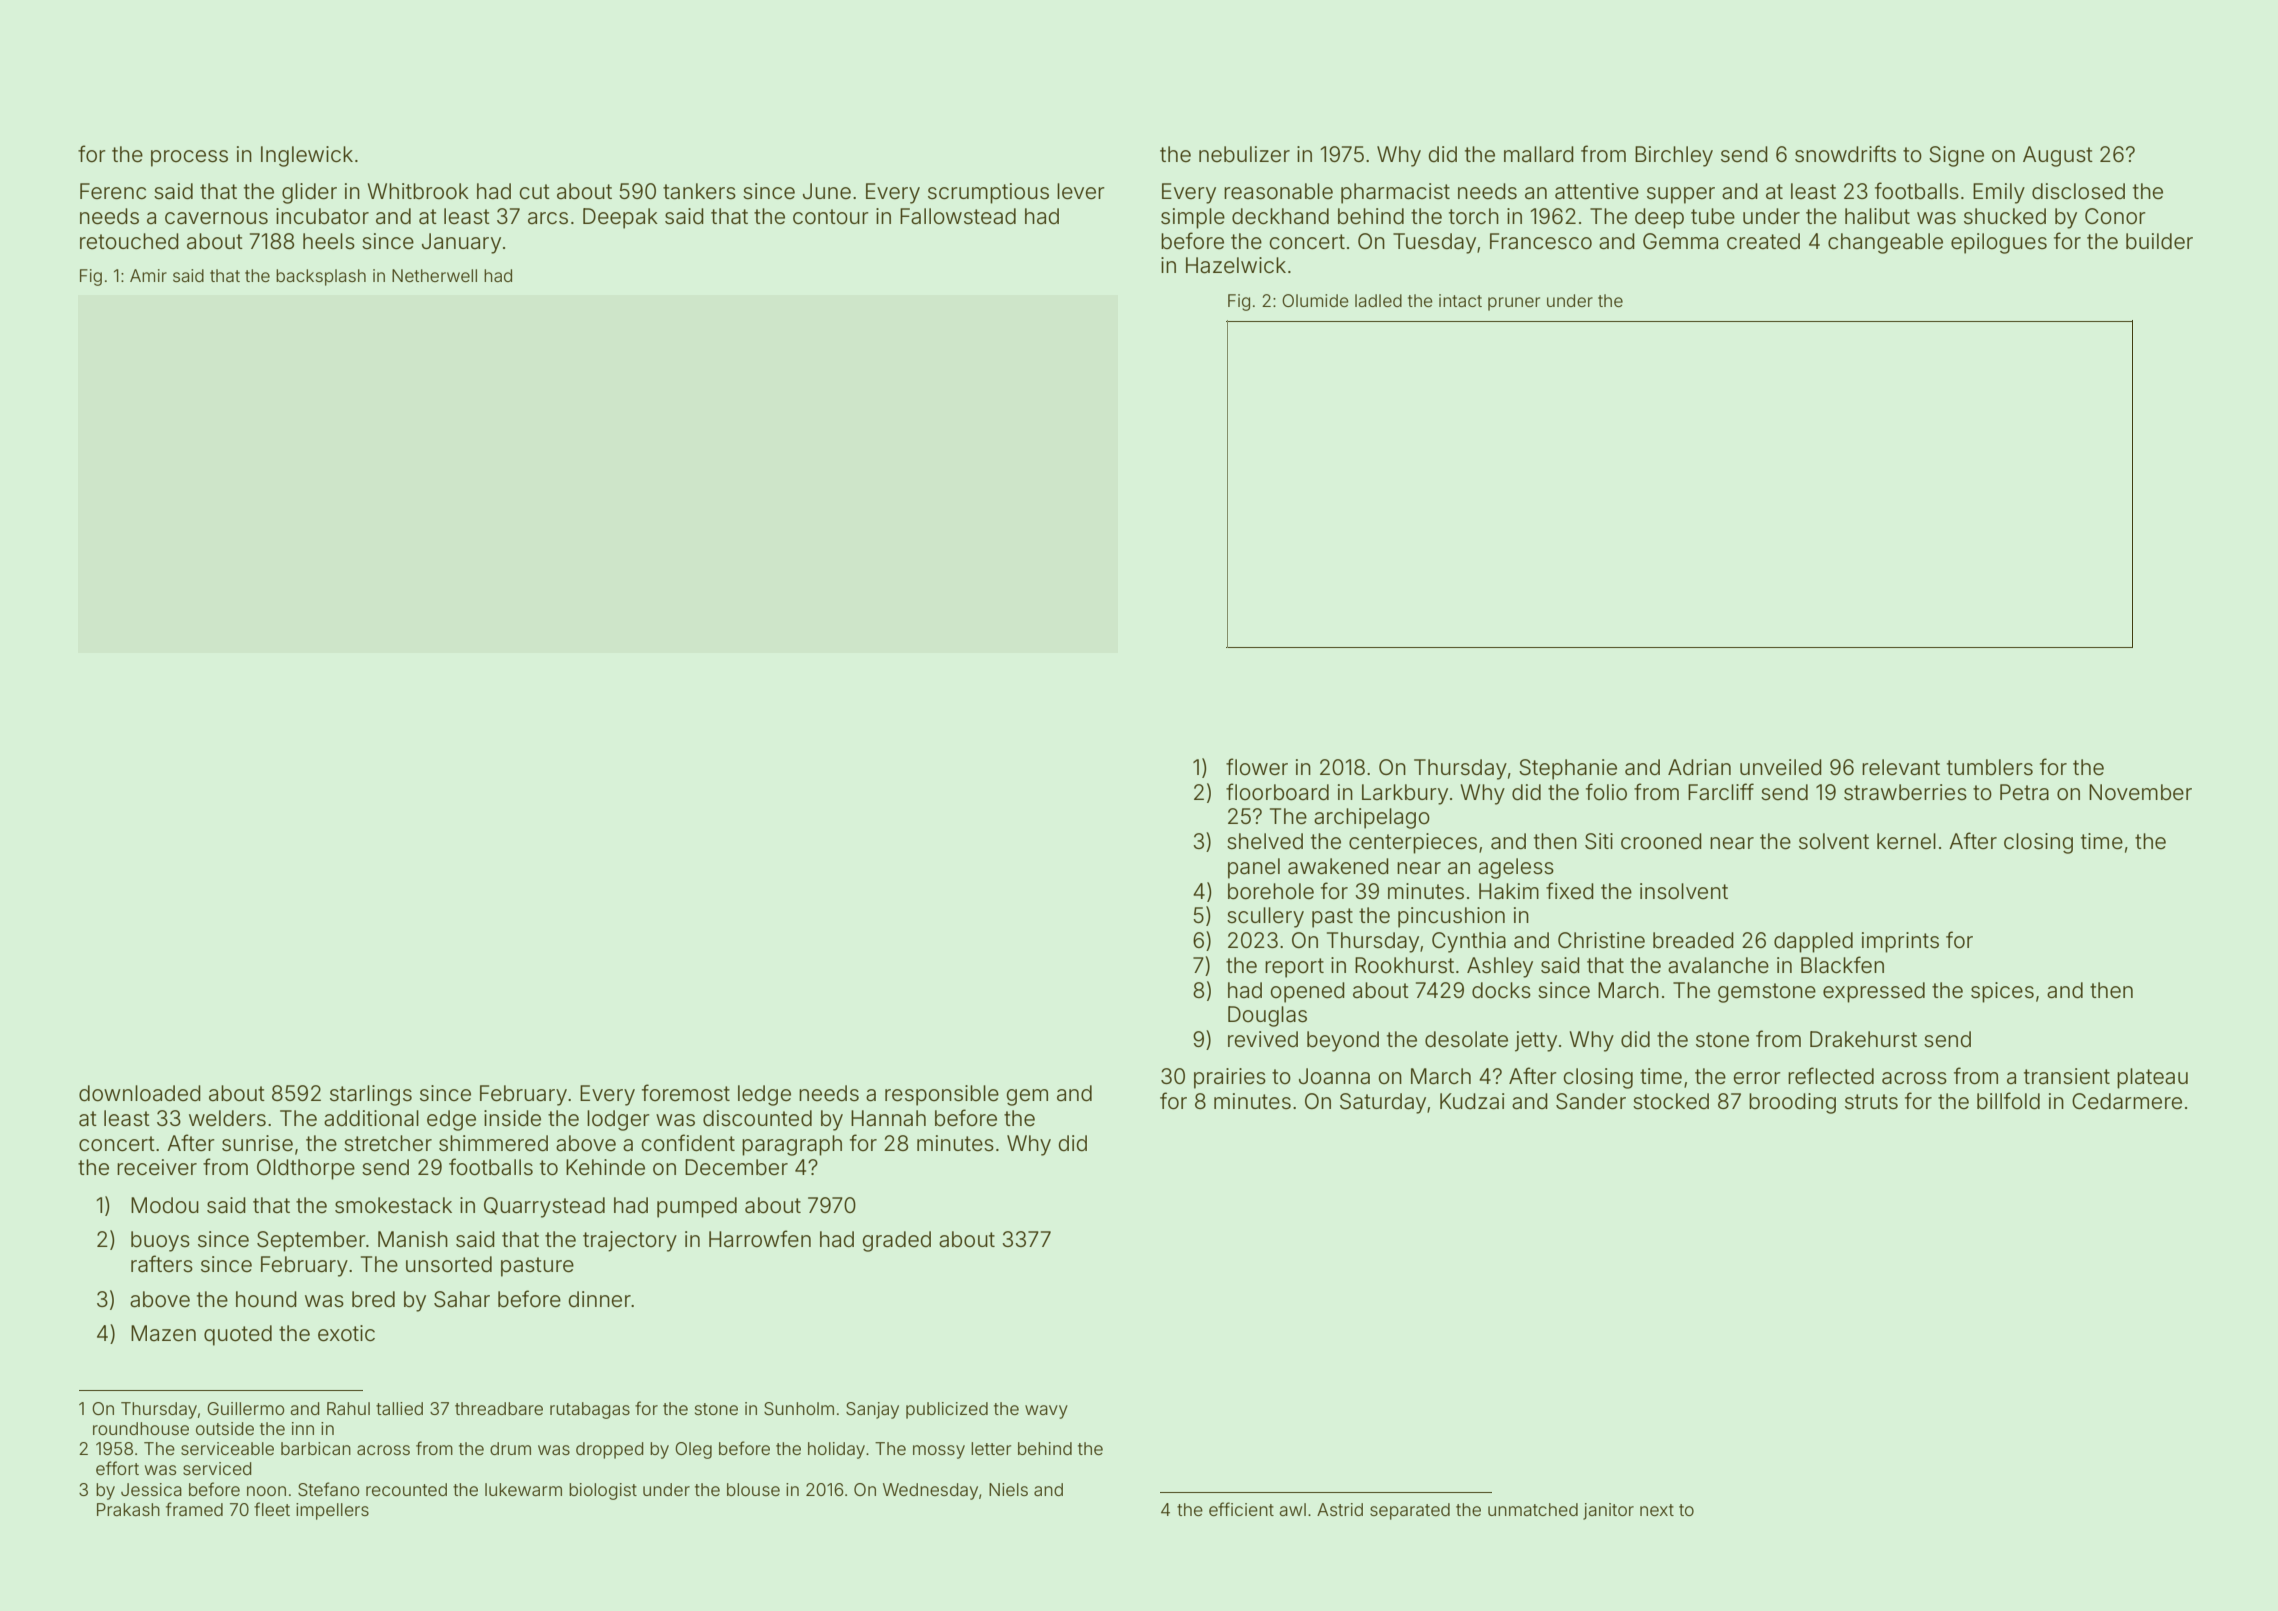 This screenshot has width=2278, height=1611. I want to click on August, so click(2058, 156).
